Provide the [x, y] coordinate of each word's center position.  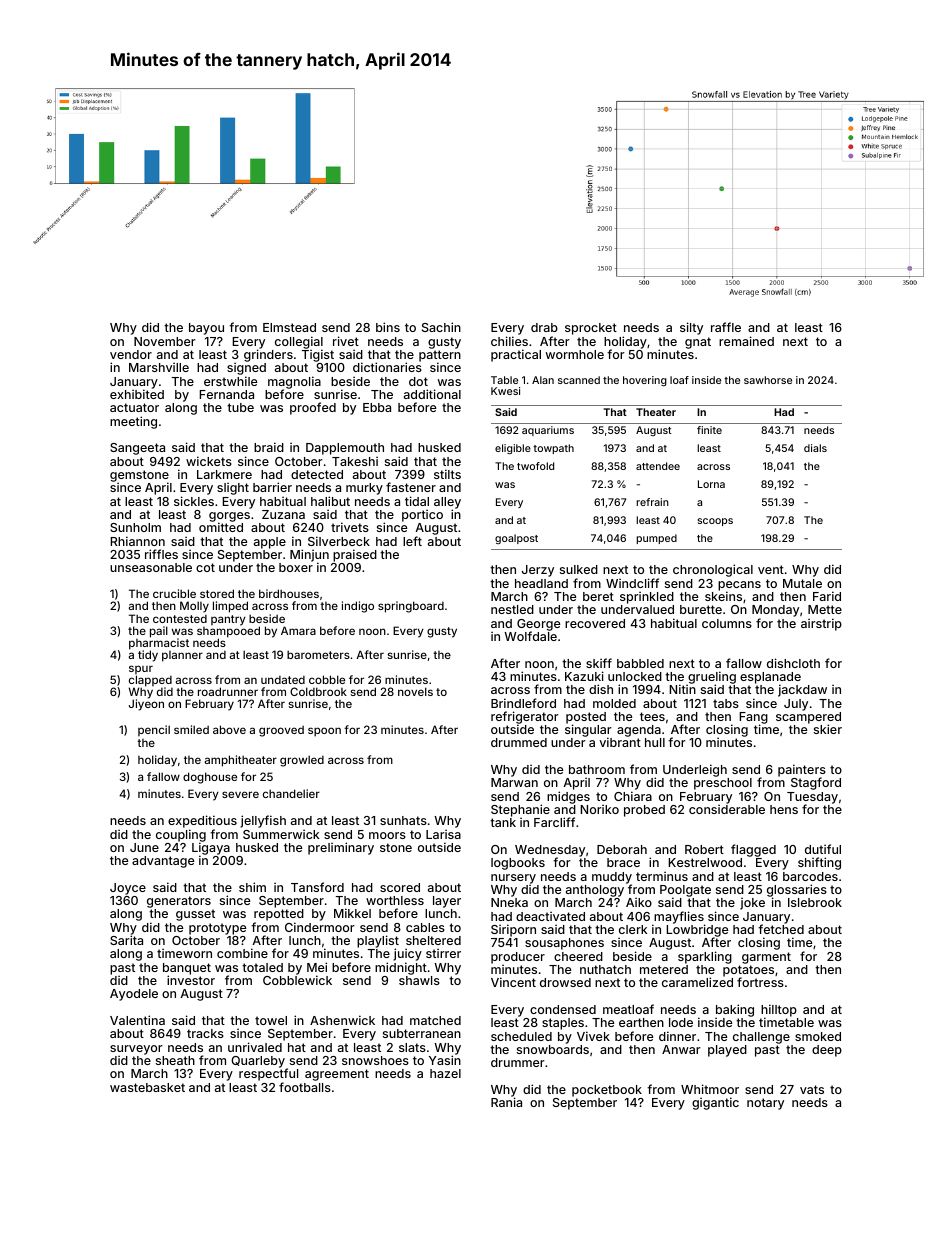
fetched [781, 929]
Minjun [309, 556]
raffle [726, 327]
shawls [419, 980]
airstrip [821, 624]
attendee [658, 466]
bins [388, 327]
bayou [206, 329]
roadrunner [228, 691]
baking [735, 1010]
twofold [535, 466]
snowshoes [375, 1060]
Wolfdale [530, 636]
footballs [305, 1087]
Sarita [126, 940]
